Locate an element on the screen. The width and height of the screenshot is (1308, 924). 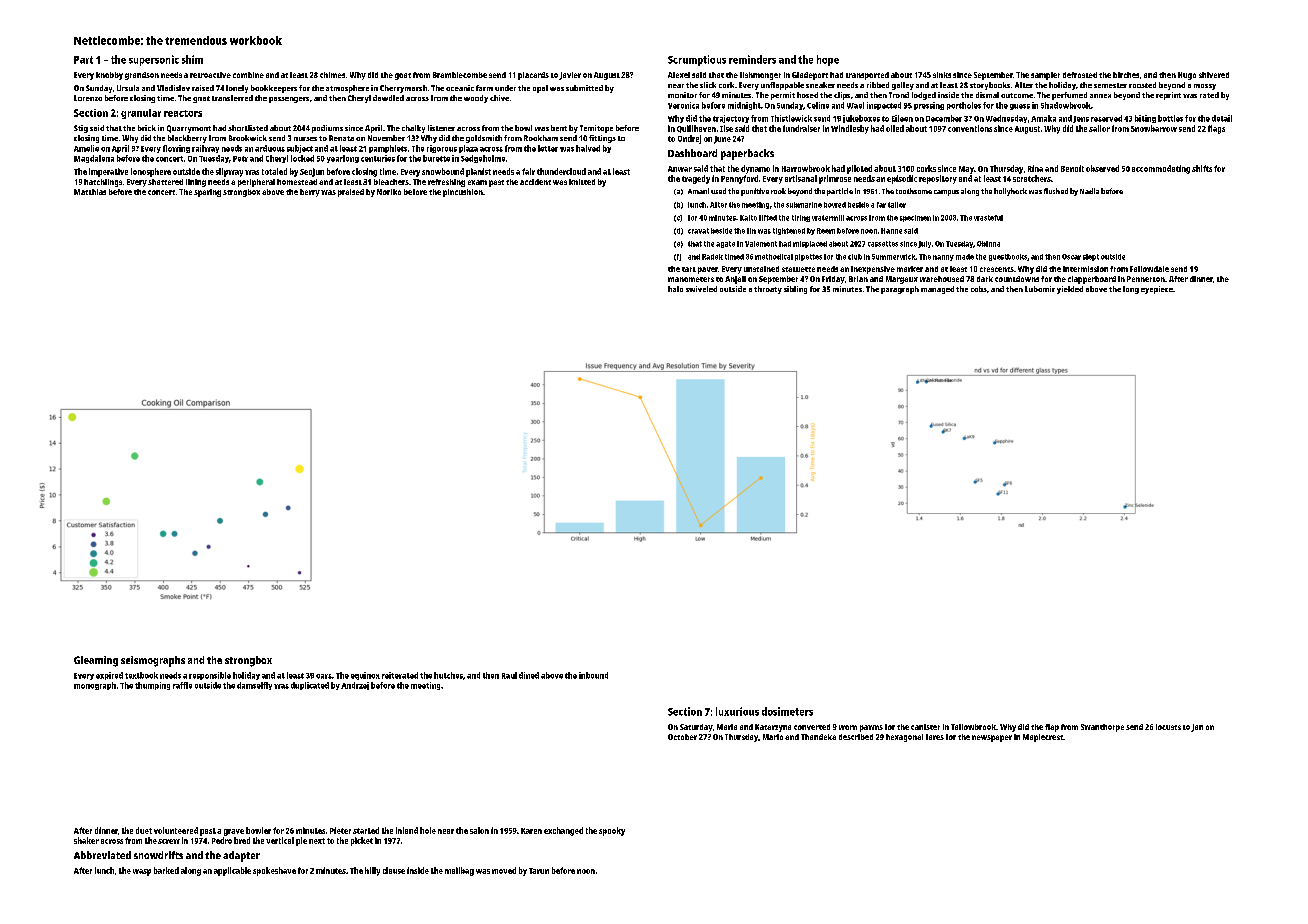
eyepiece is located at coordinates (1157, 290).
